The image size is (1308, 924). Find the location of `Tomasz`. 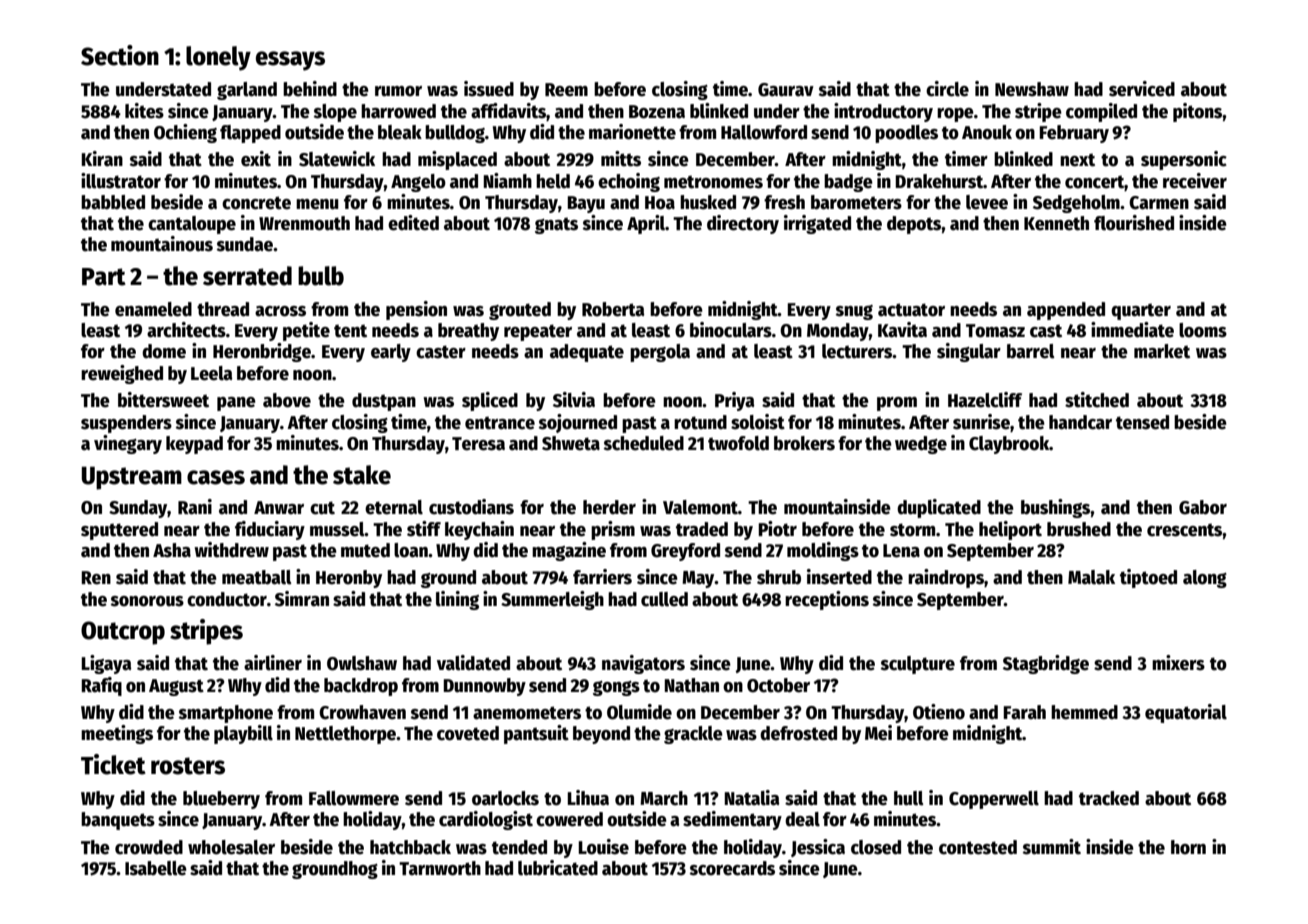

Tomasz is located at coordinates (995, 331).
